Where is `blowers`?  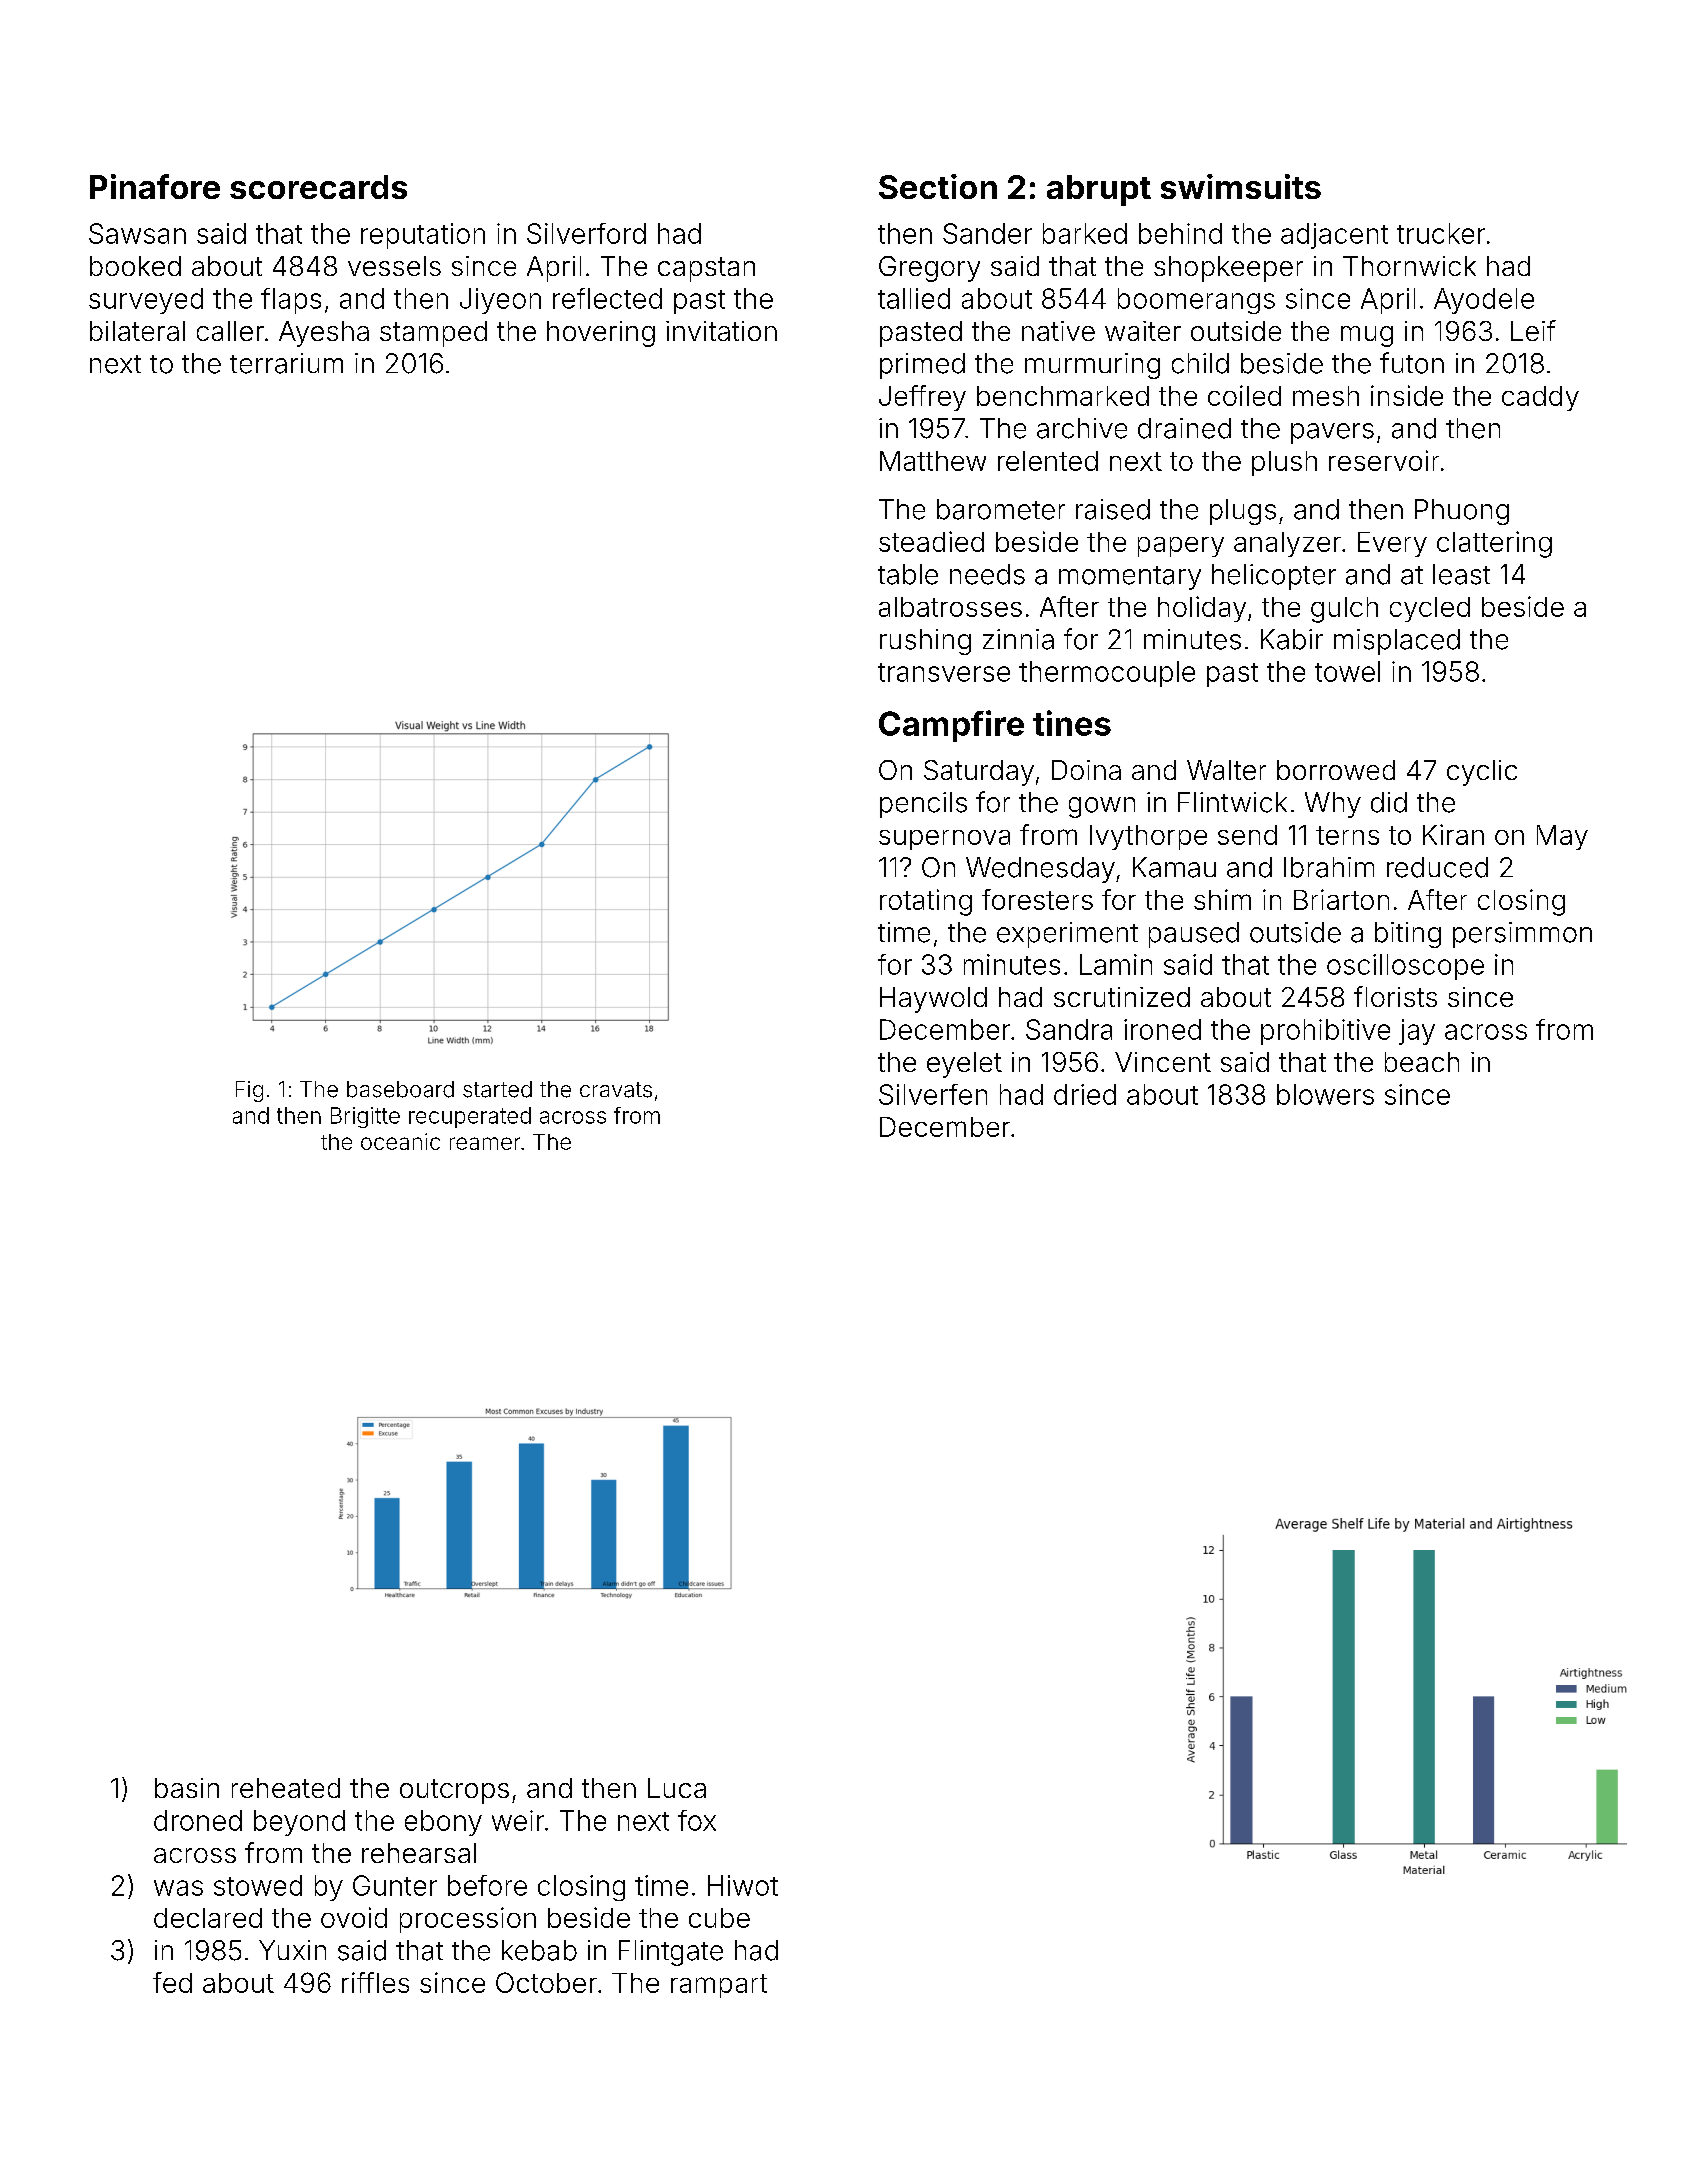
blowers is located at coordinates (1325, 1094).
